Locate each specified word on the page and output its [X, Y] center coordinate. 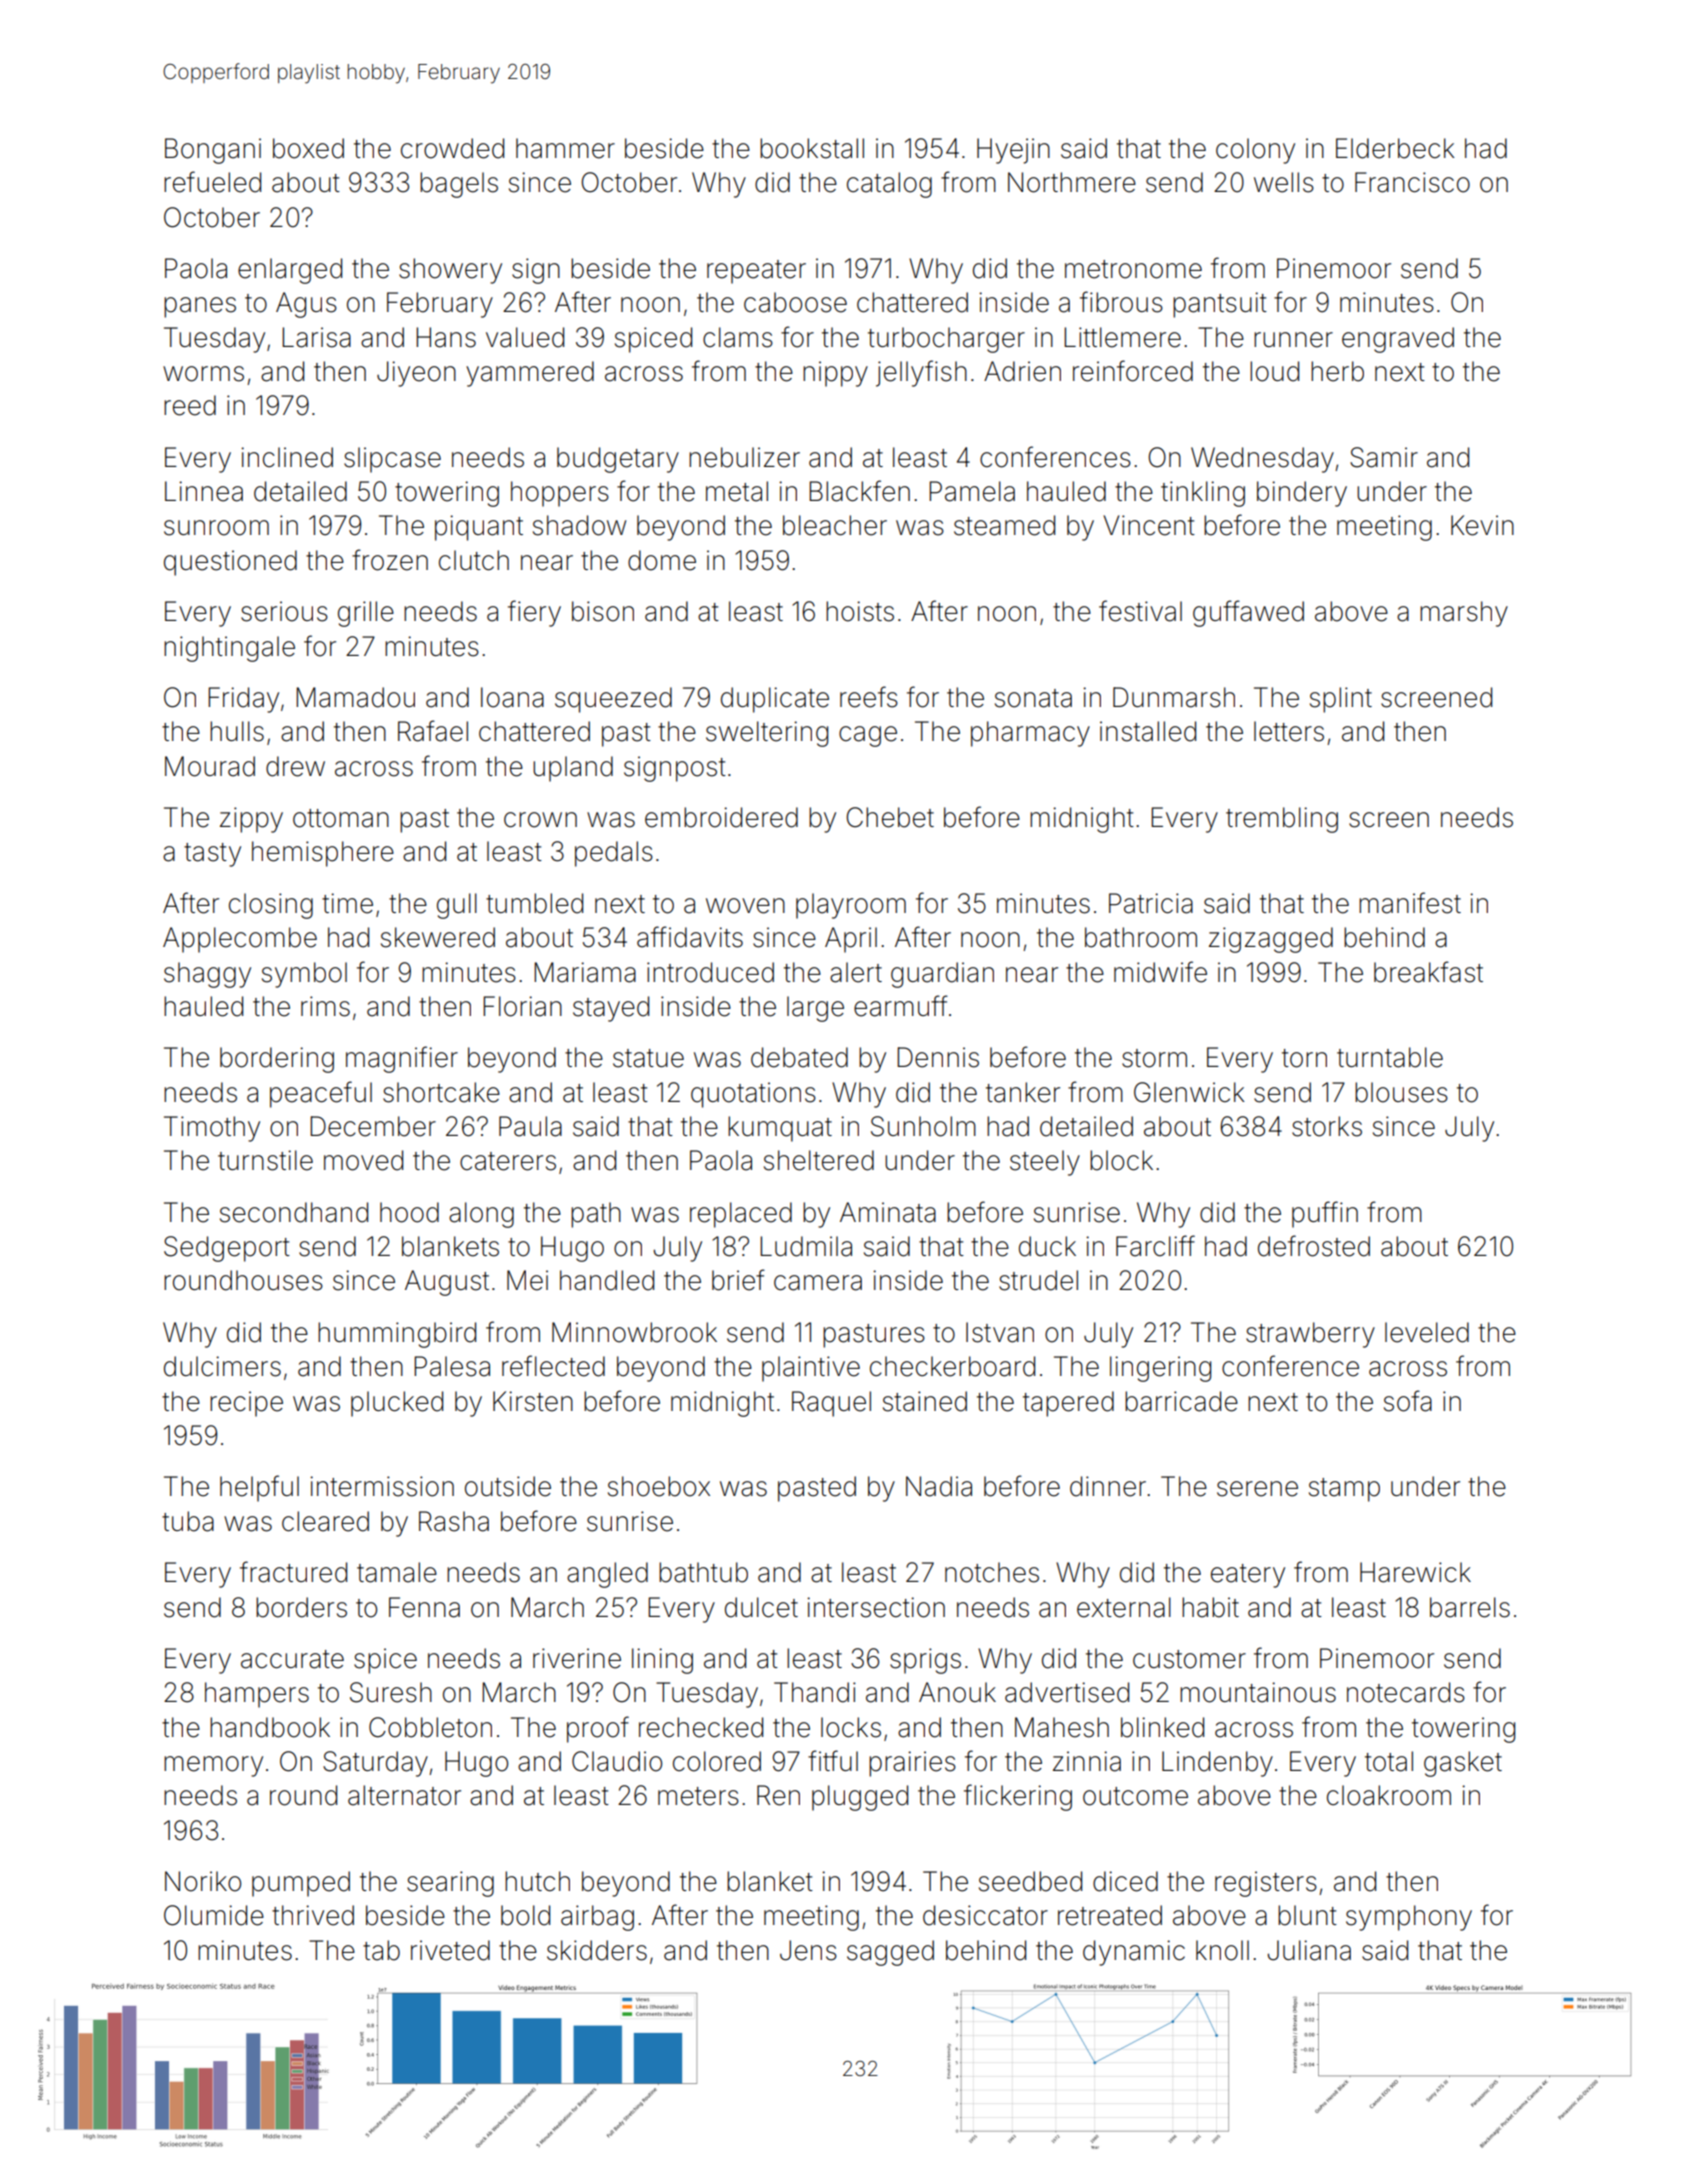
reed [190, 405]
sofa [1408, 1401]
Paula [530, 1126]
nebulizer [744, 457]
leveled [1427, 1332]
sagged [890, 1953]
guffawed [1248, 613]
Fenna [424, 1607]
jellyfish [921, 373]
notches [992, 1572]
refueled [212, 182]
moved [363, 1160]
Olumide [214, 1915]
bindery [1302, 494]
